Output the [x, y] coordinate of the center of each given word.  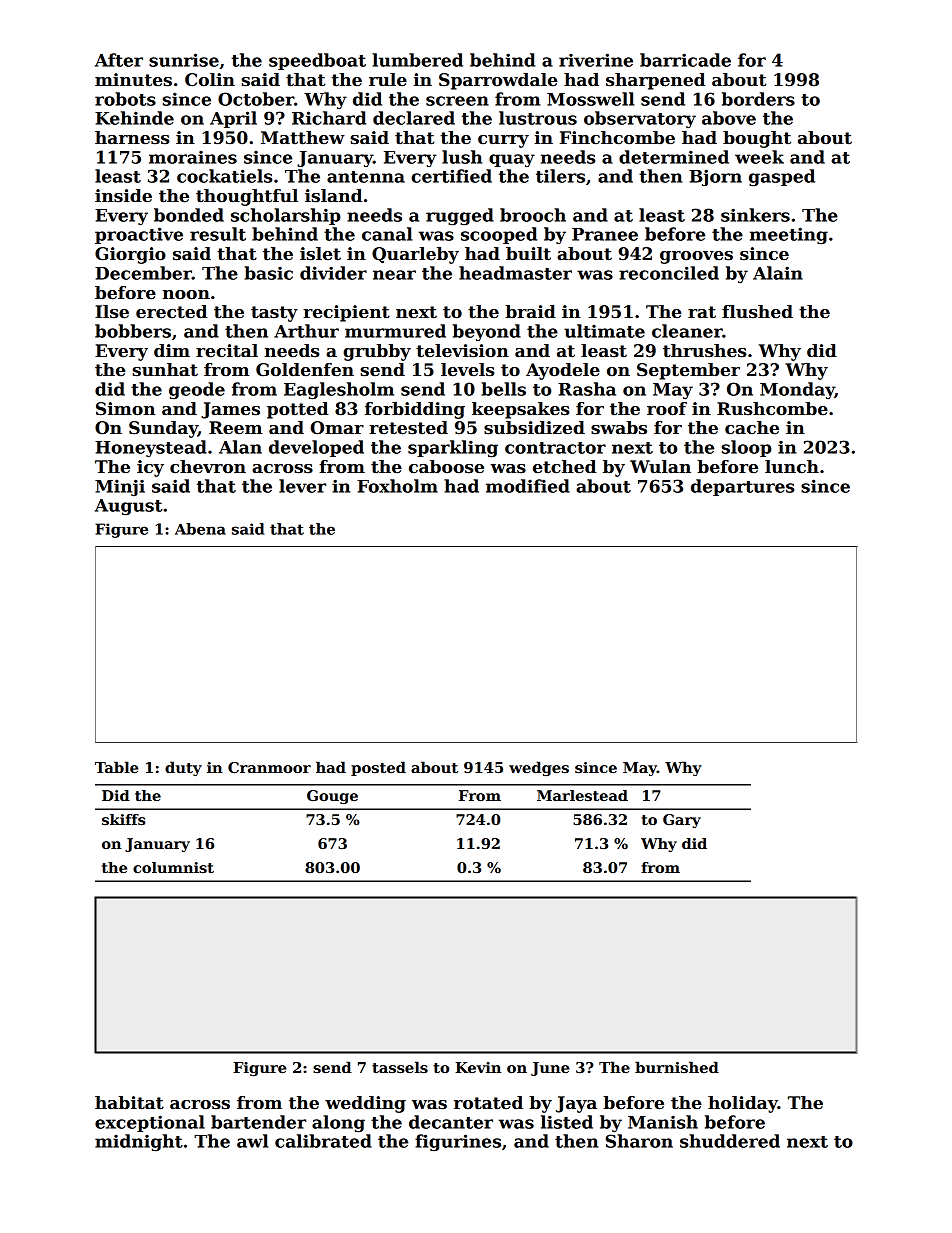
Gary [682, 821]
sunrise [184, 60]
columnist [173, 867]
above [729, 118]
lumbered [417, 60]
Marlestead [582, 795]
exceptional [150, 1123]
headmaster [515, 273]
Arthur [306, 331]
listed [567, 1122]
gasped [782, 178]
